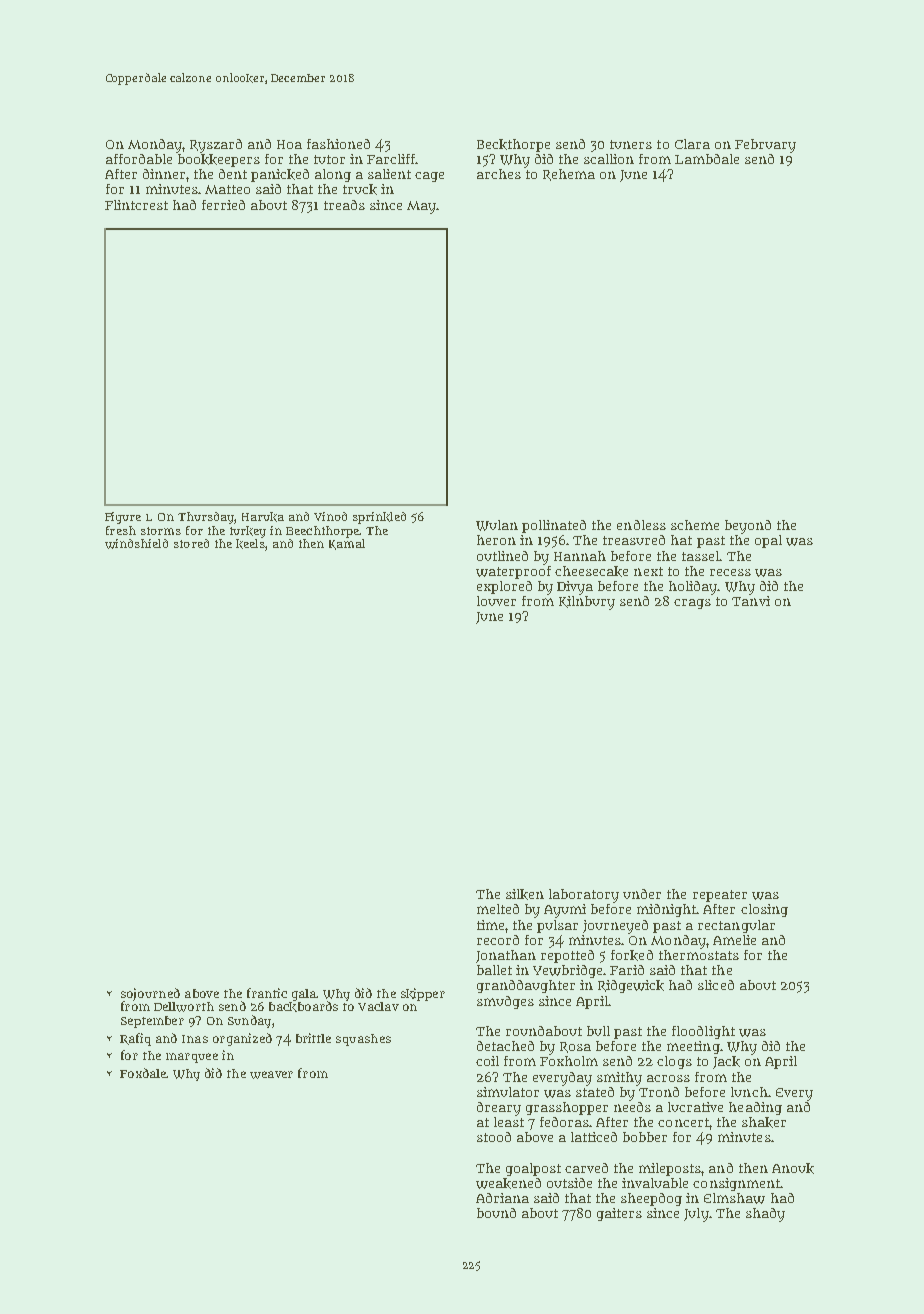 This image has width=924, height=1314. What do you see at coordinates (143, 1073) in the image?
I see `Foxdale` at bounding box center [143, 1073].
